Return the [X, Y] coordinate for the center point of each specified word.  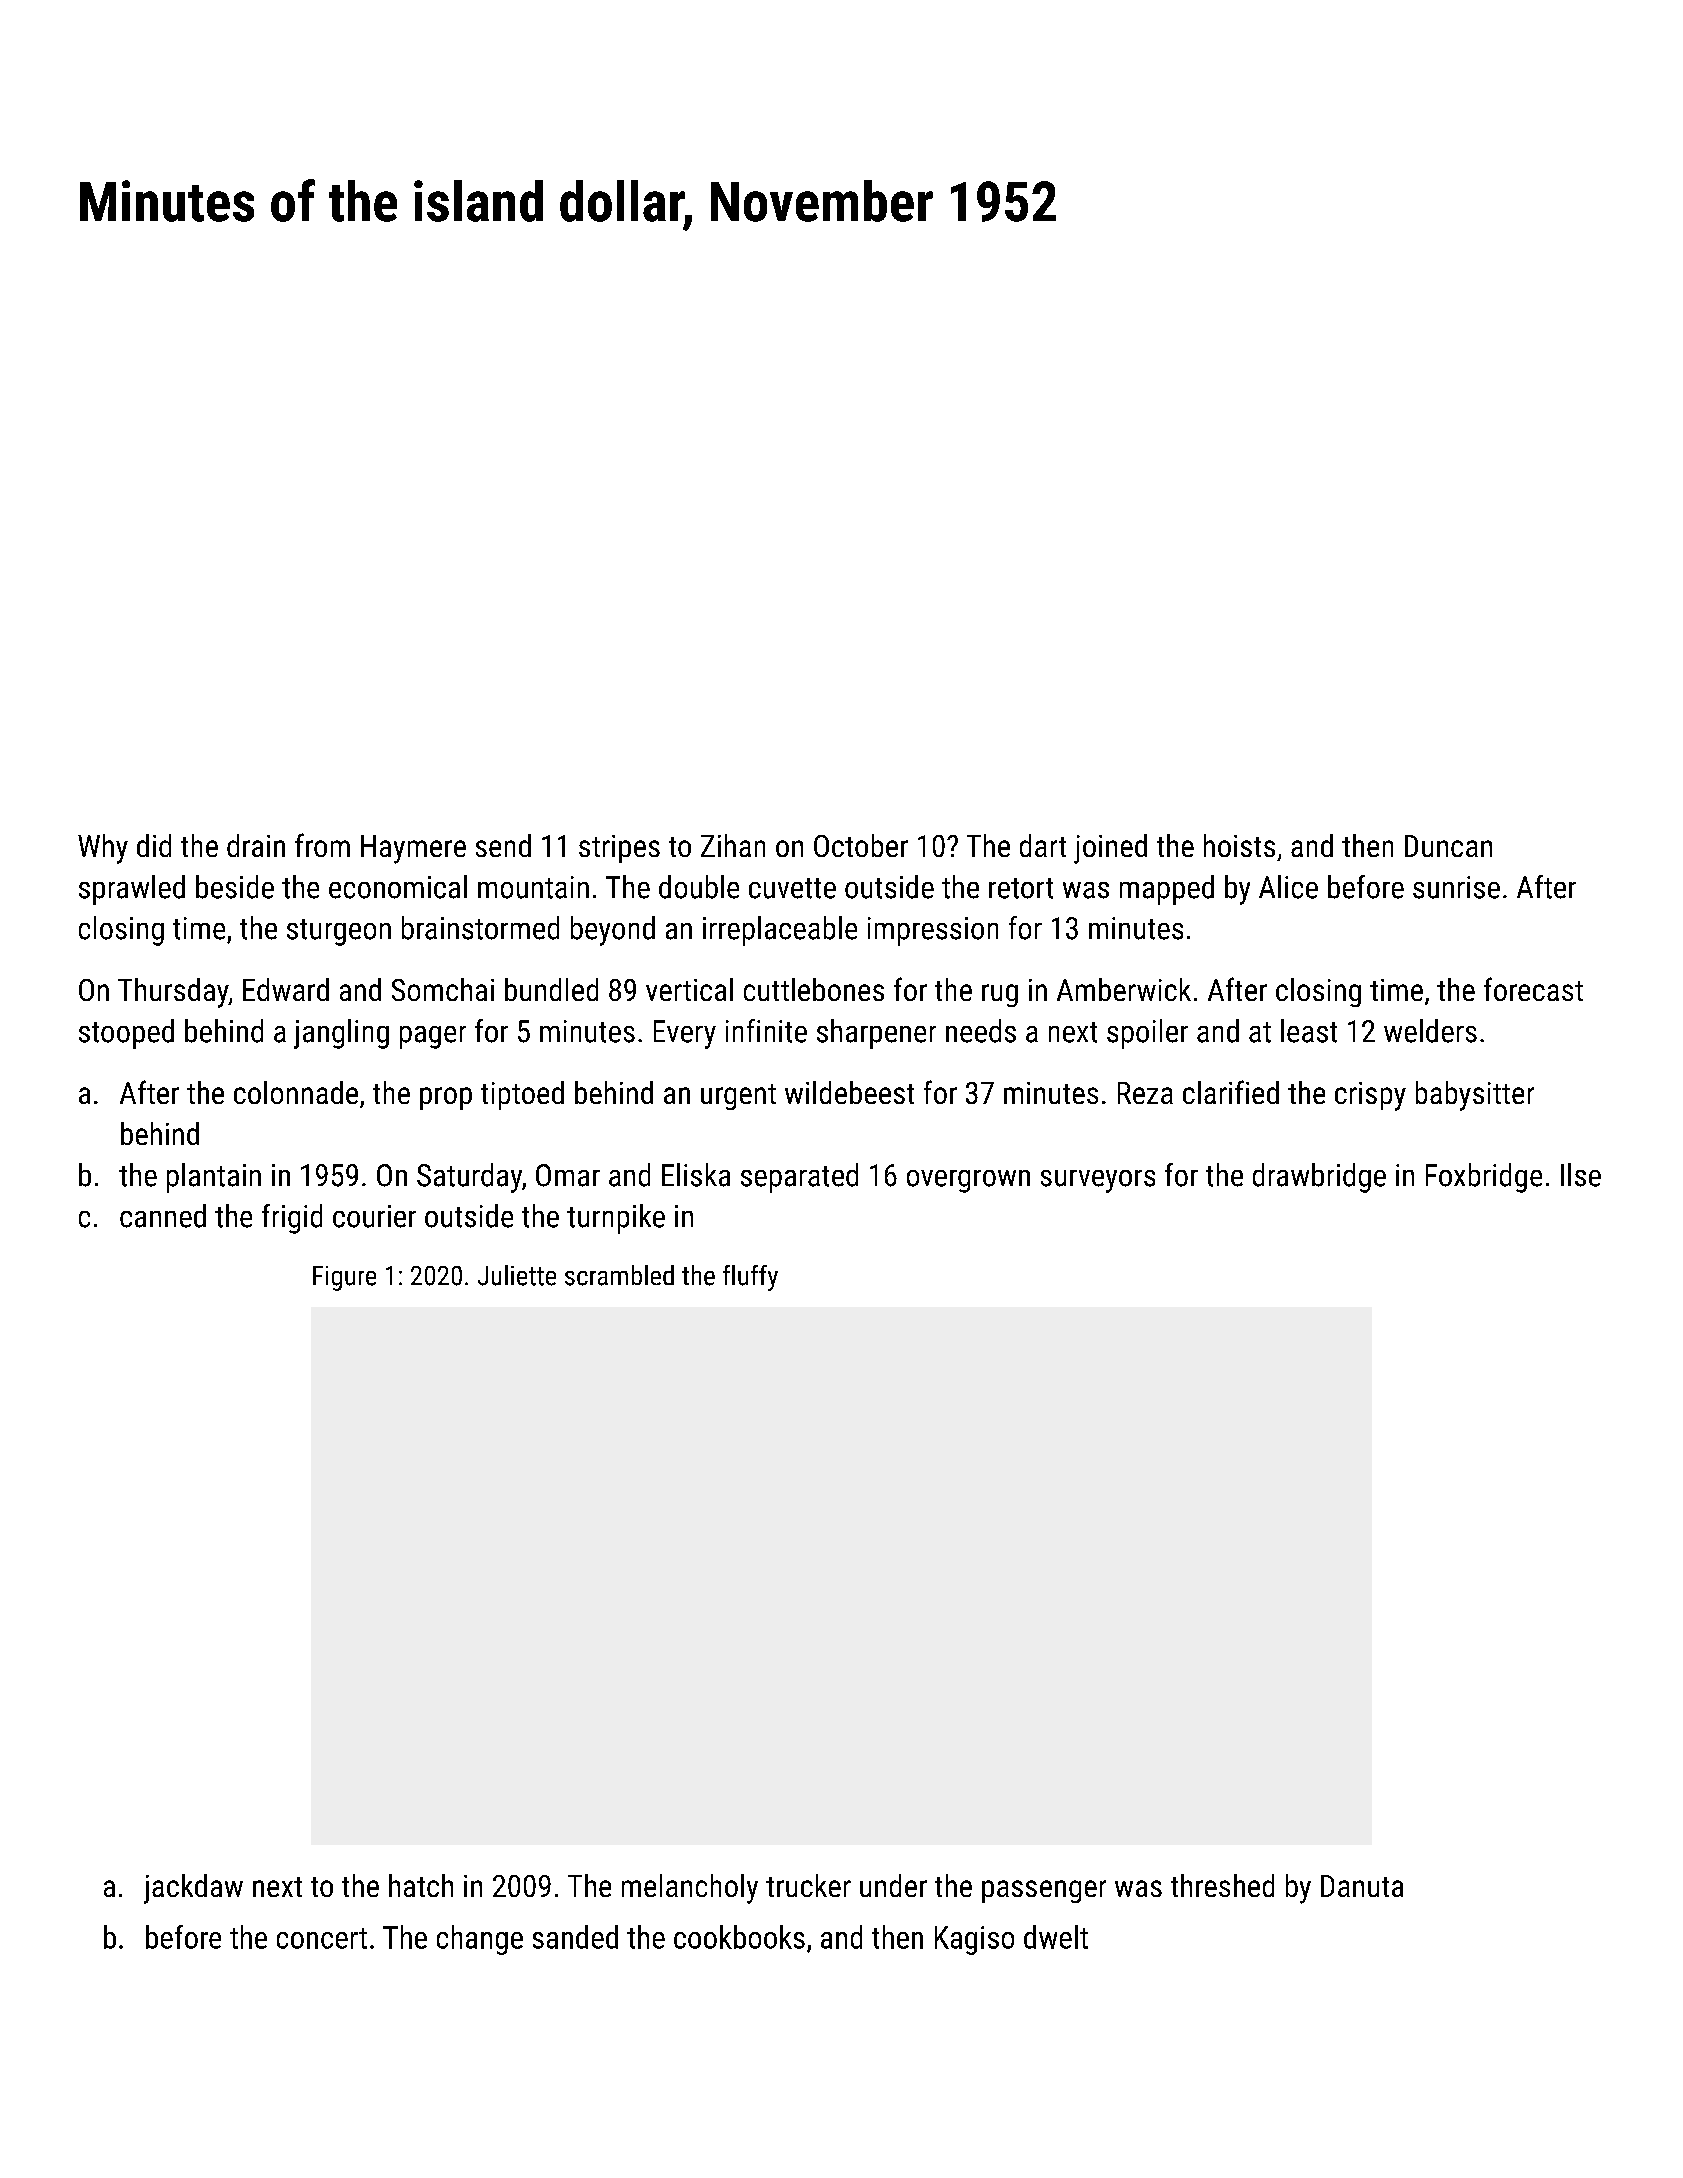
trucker [808, 1885]
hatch [421, 1885]
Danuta [1362, 1886]
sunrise [1456, 887]
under [893, 1885]
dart [1043, 845]
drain [256, 845]
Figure [344, 1278]
